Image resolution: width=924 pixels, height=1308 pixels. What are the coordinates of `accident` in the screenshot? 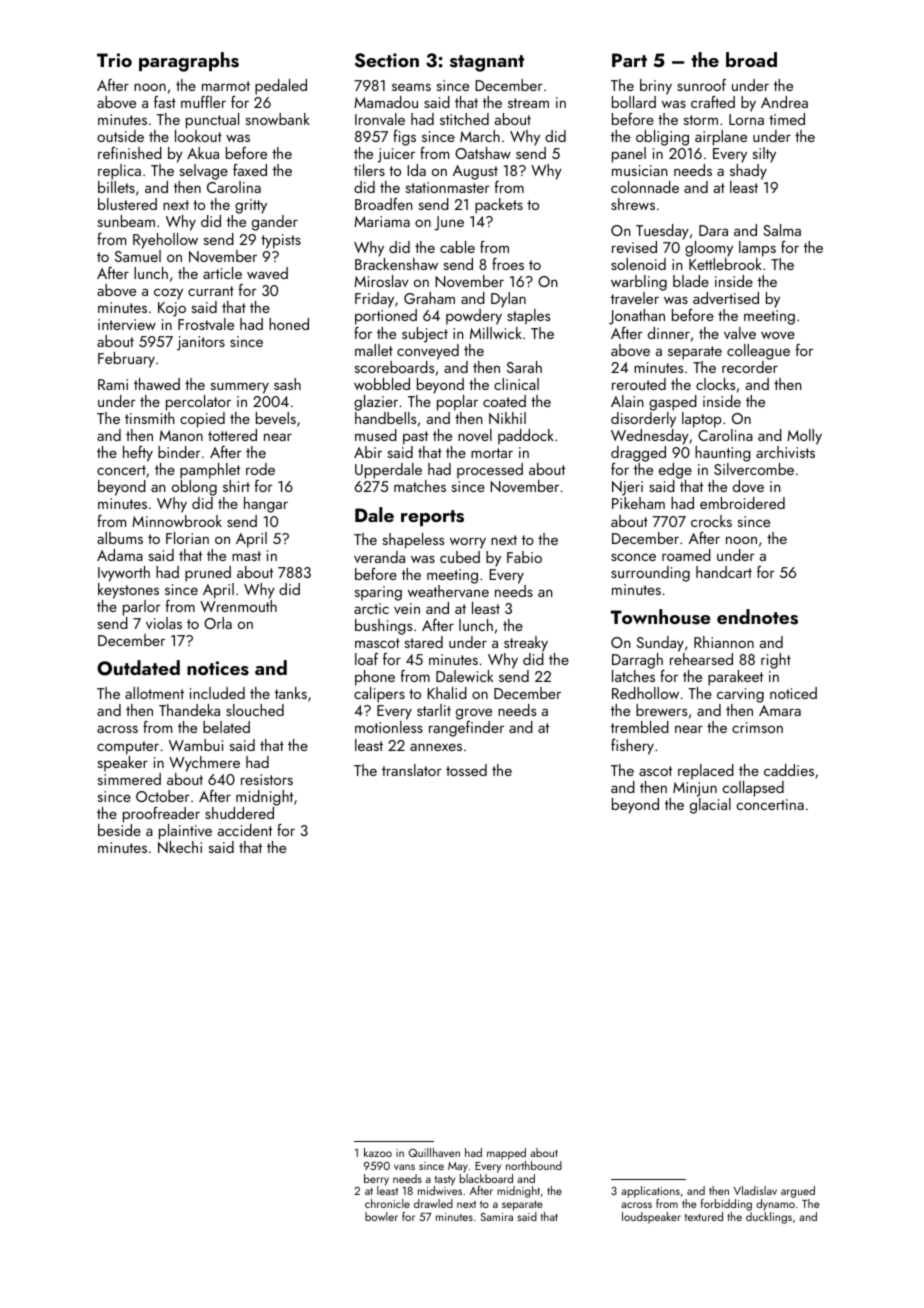 It's located at (245, 830).
